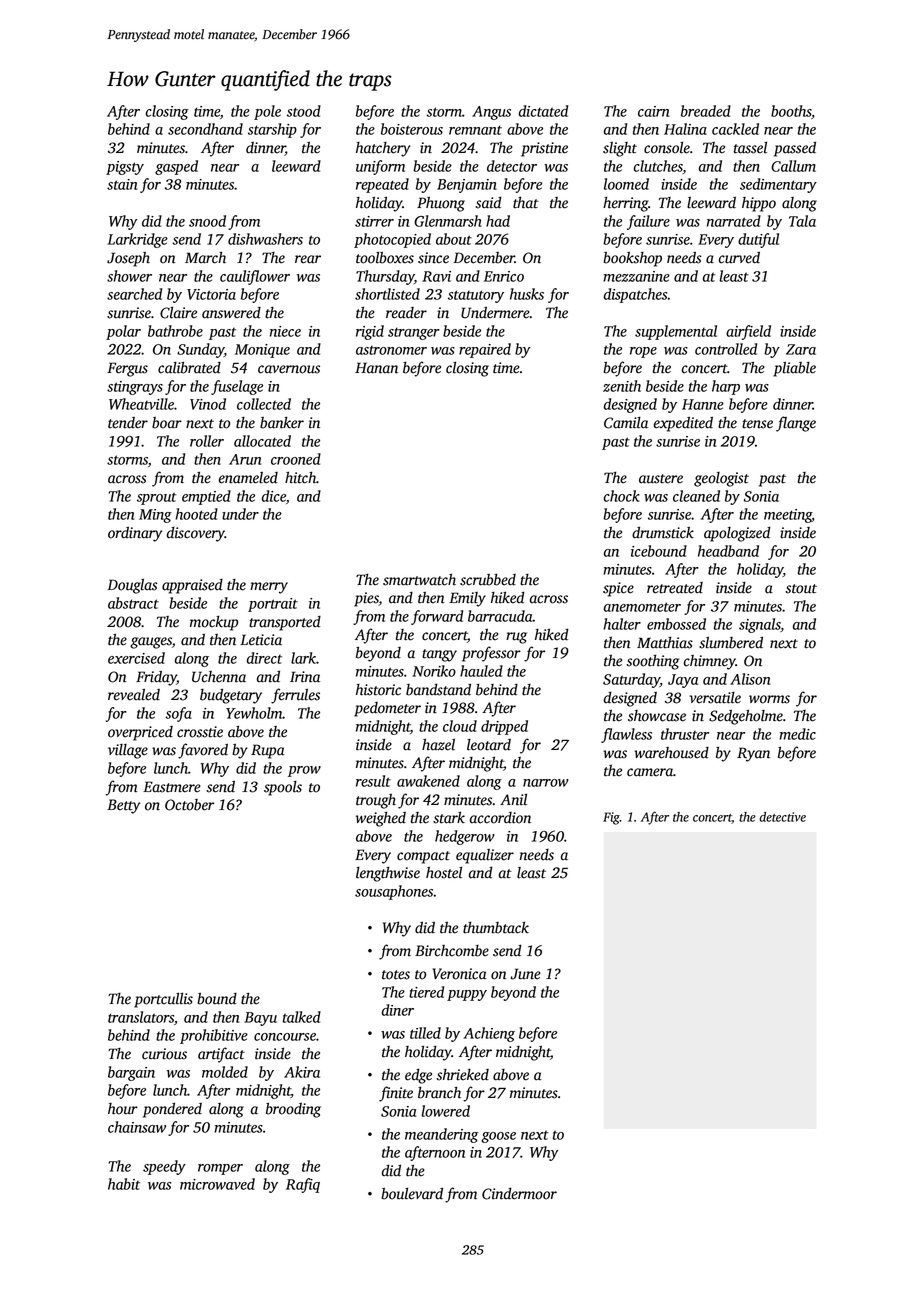 This screenshot has width=924, height=1308. I want to click on ferrules, so click(295, 696).
